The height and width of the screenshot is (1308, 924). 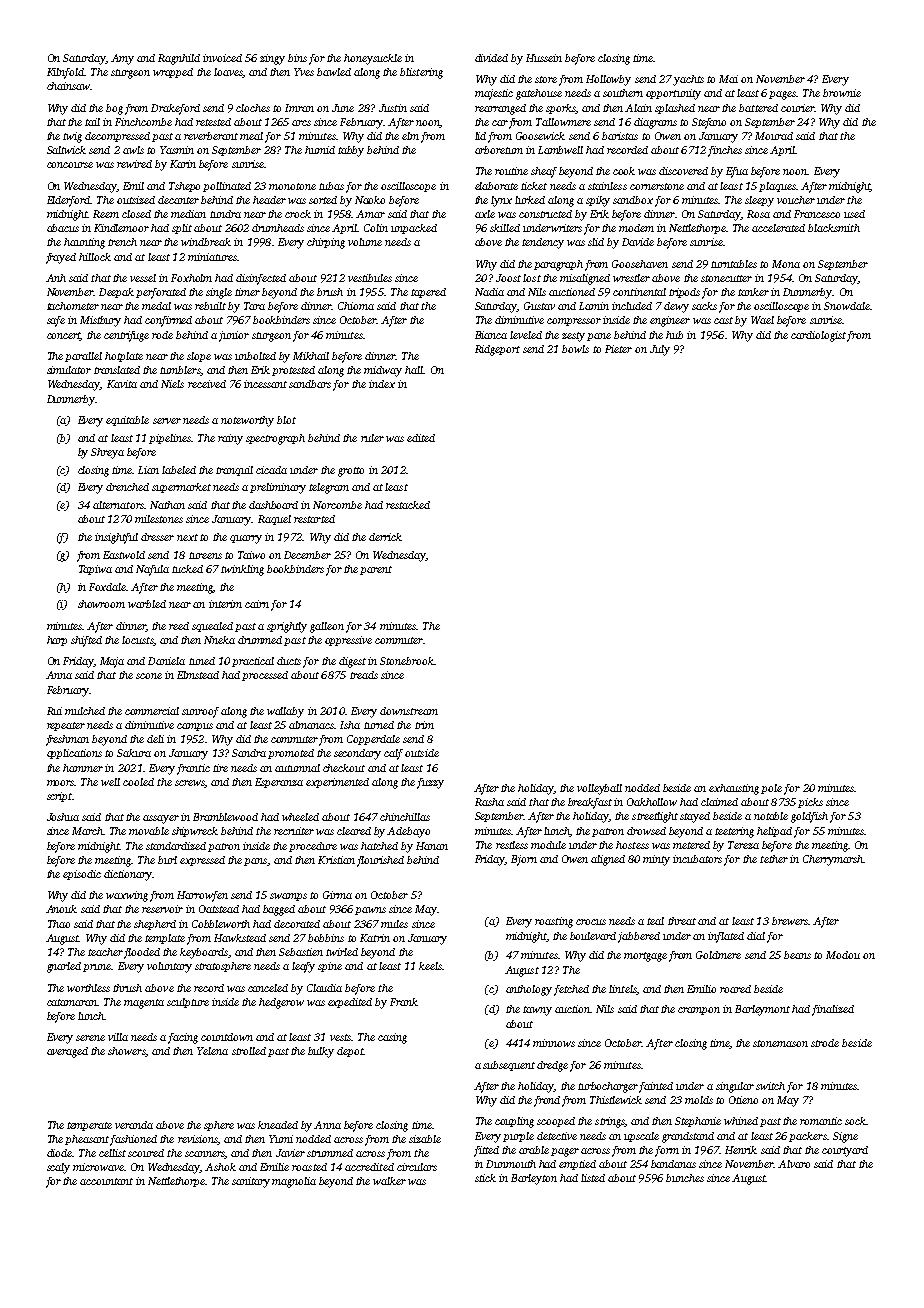 I want to click on Stonebrook, so click(x=407, y=661).
